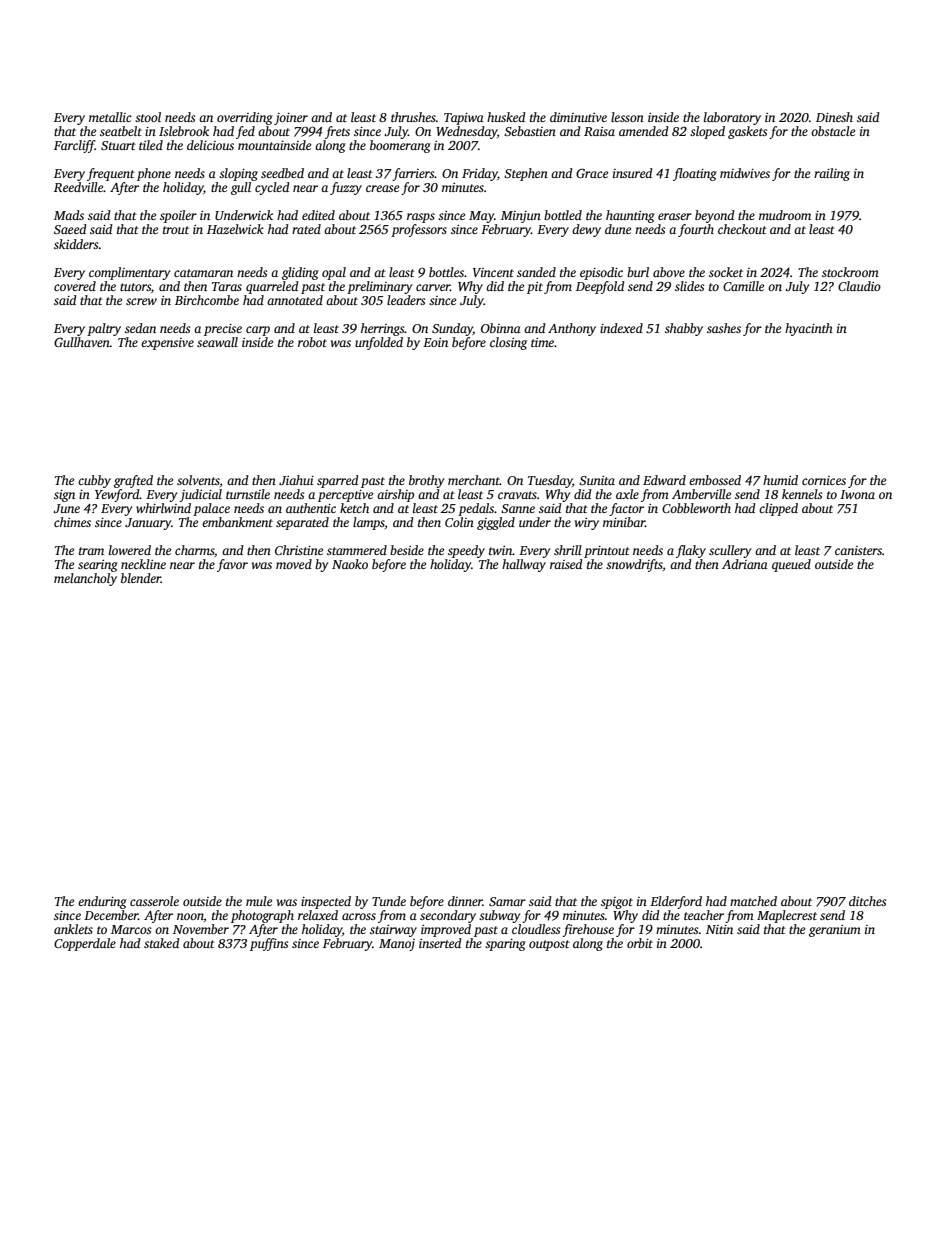 The height and width of the page is (1233, 952). Describe the element at coordinates (785, 215) in the page. I see `mudroom` at that location.
